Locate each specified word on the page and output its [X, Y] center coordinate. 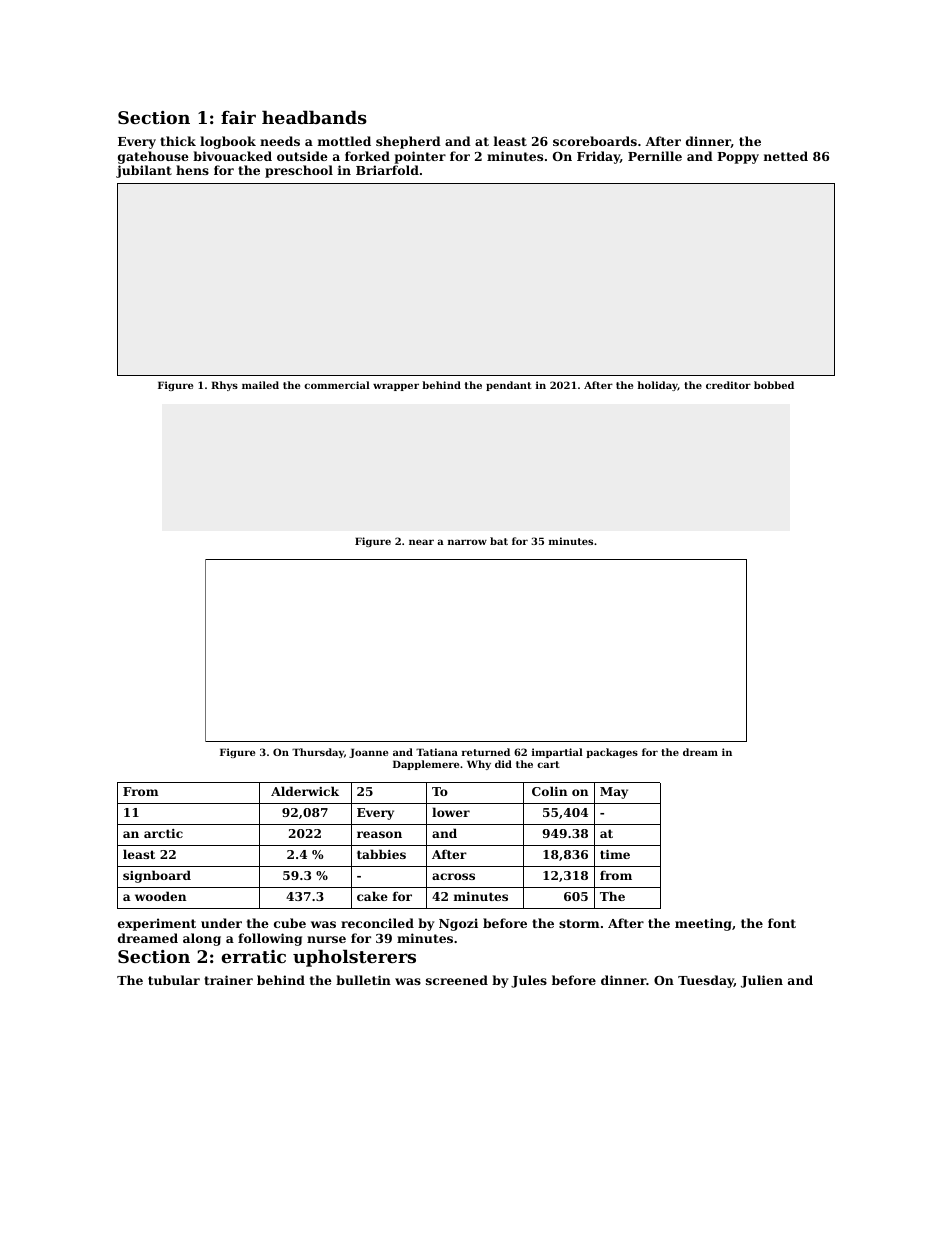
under [221, 923]
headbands [314, 117]
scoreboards [595, 141]
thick [178, 141]
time [615, 854]
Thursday [318, 753]
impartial [557, 753]
